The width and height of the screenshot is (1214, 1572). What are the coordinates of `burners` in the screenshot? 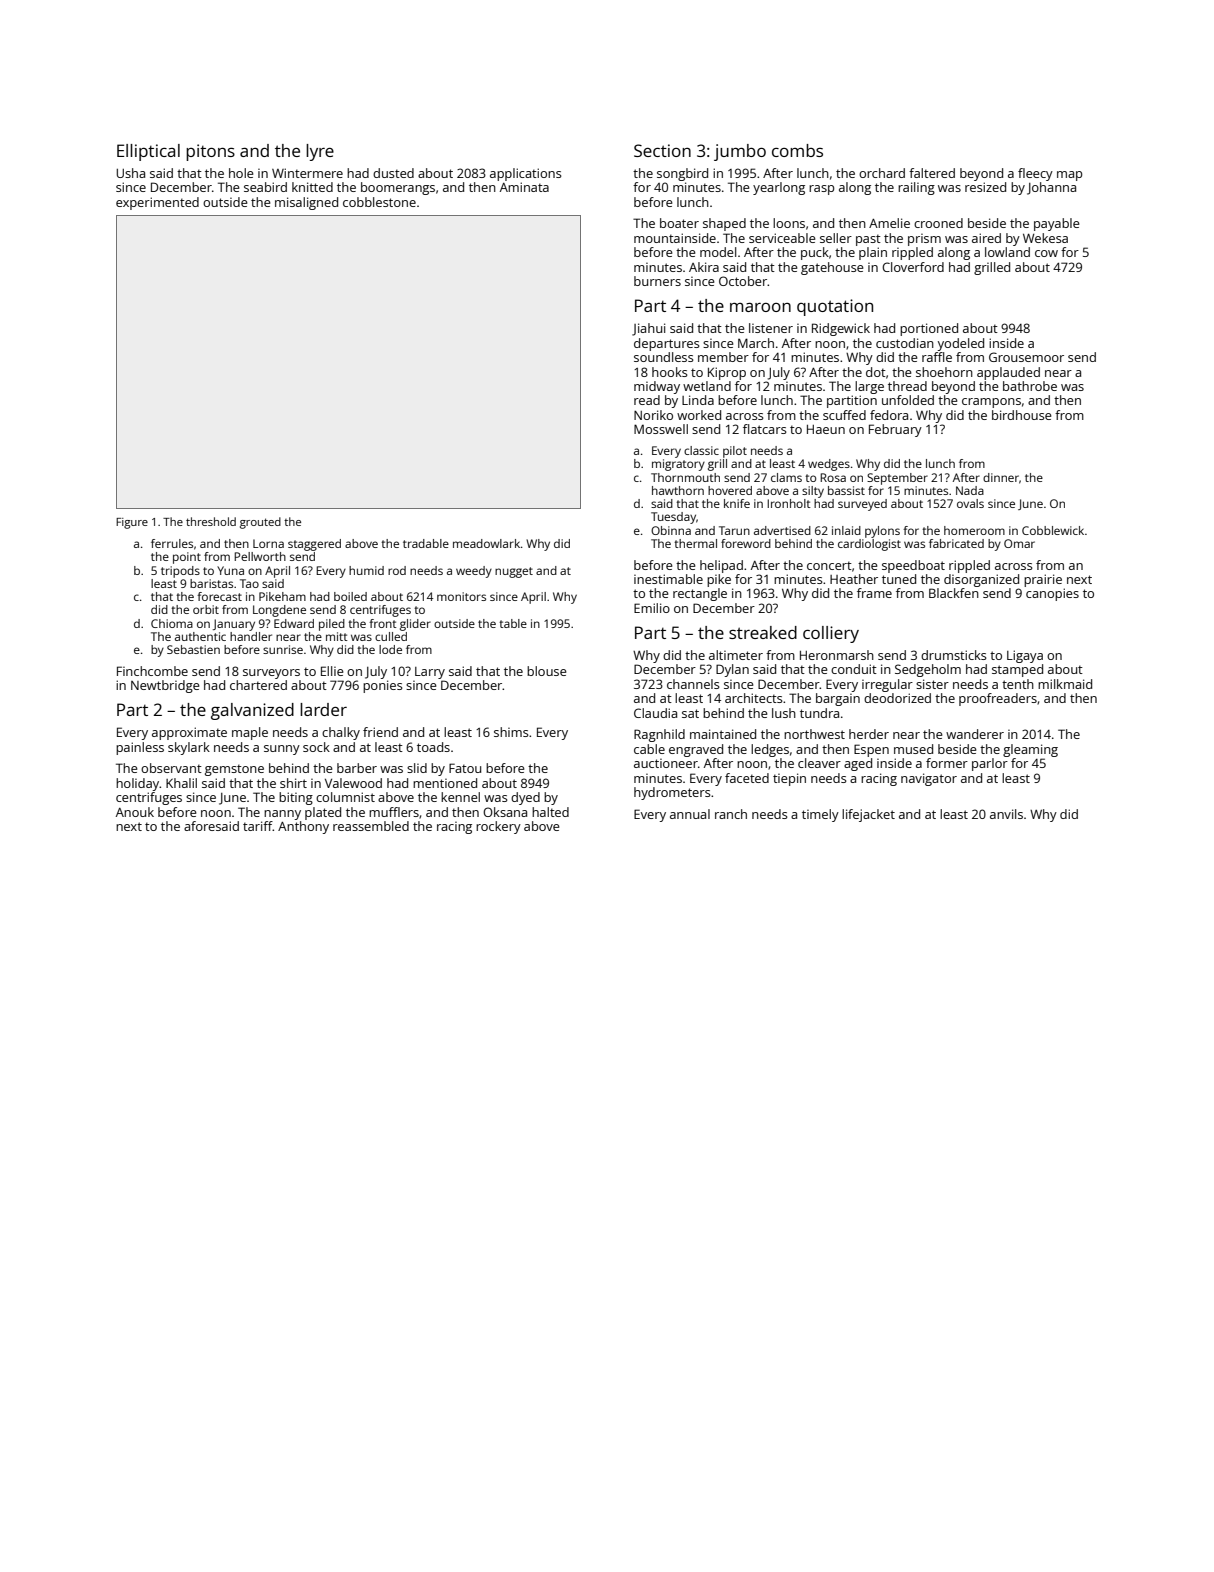 It's located at (657, 281).
